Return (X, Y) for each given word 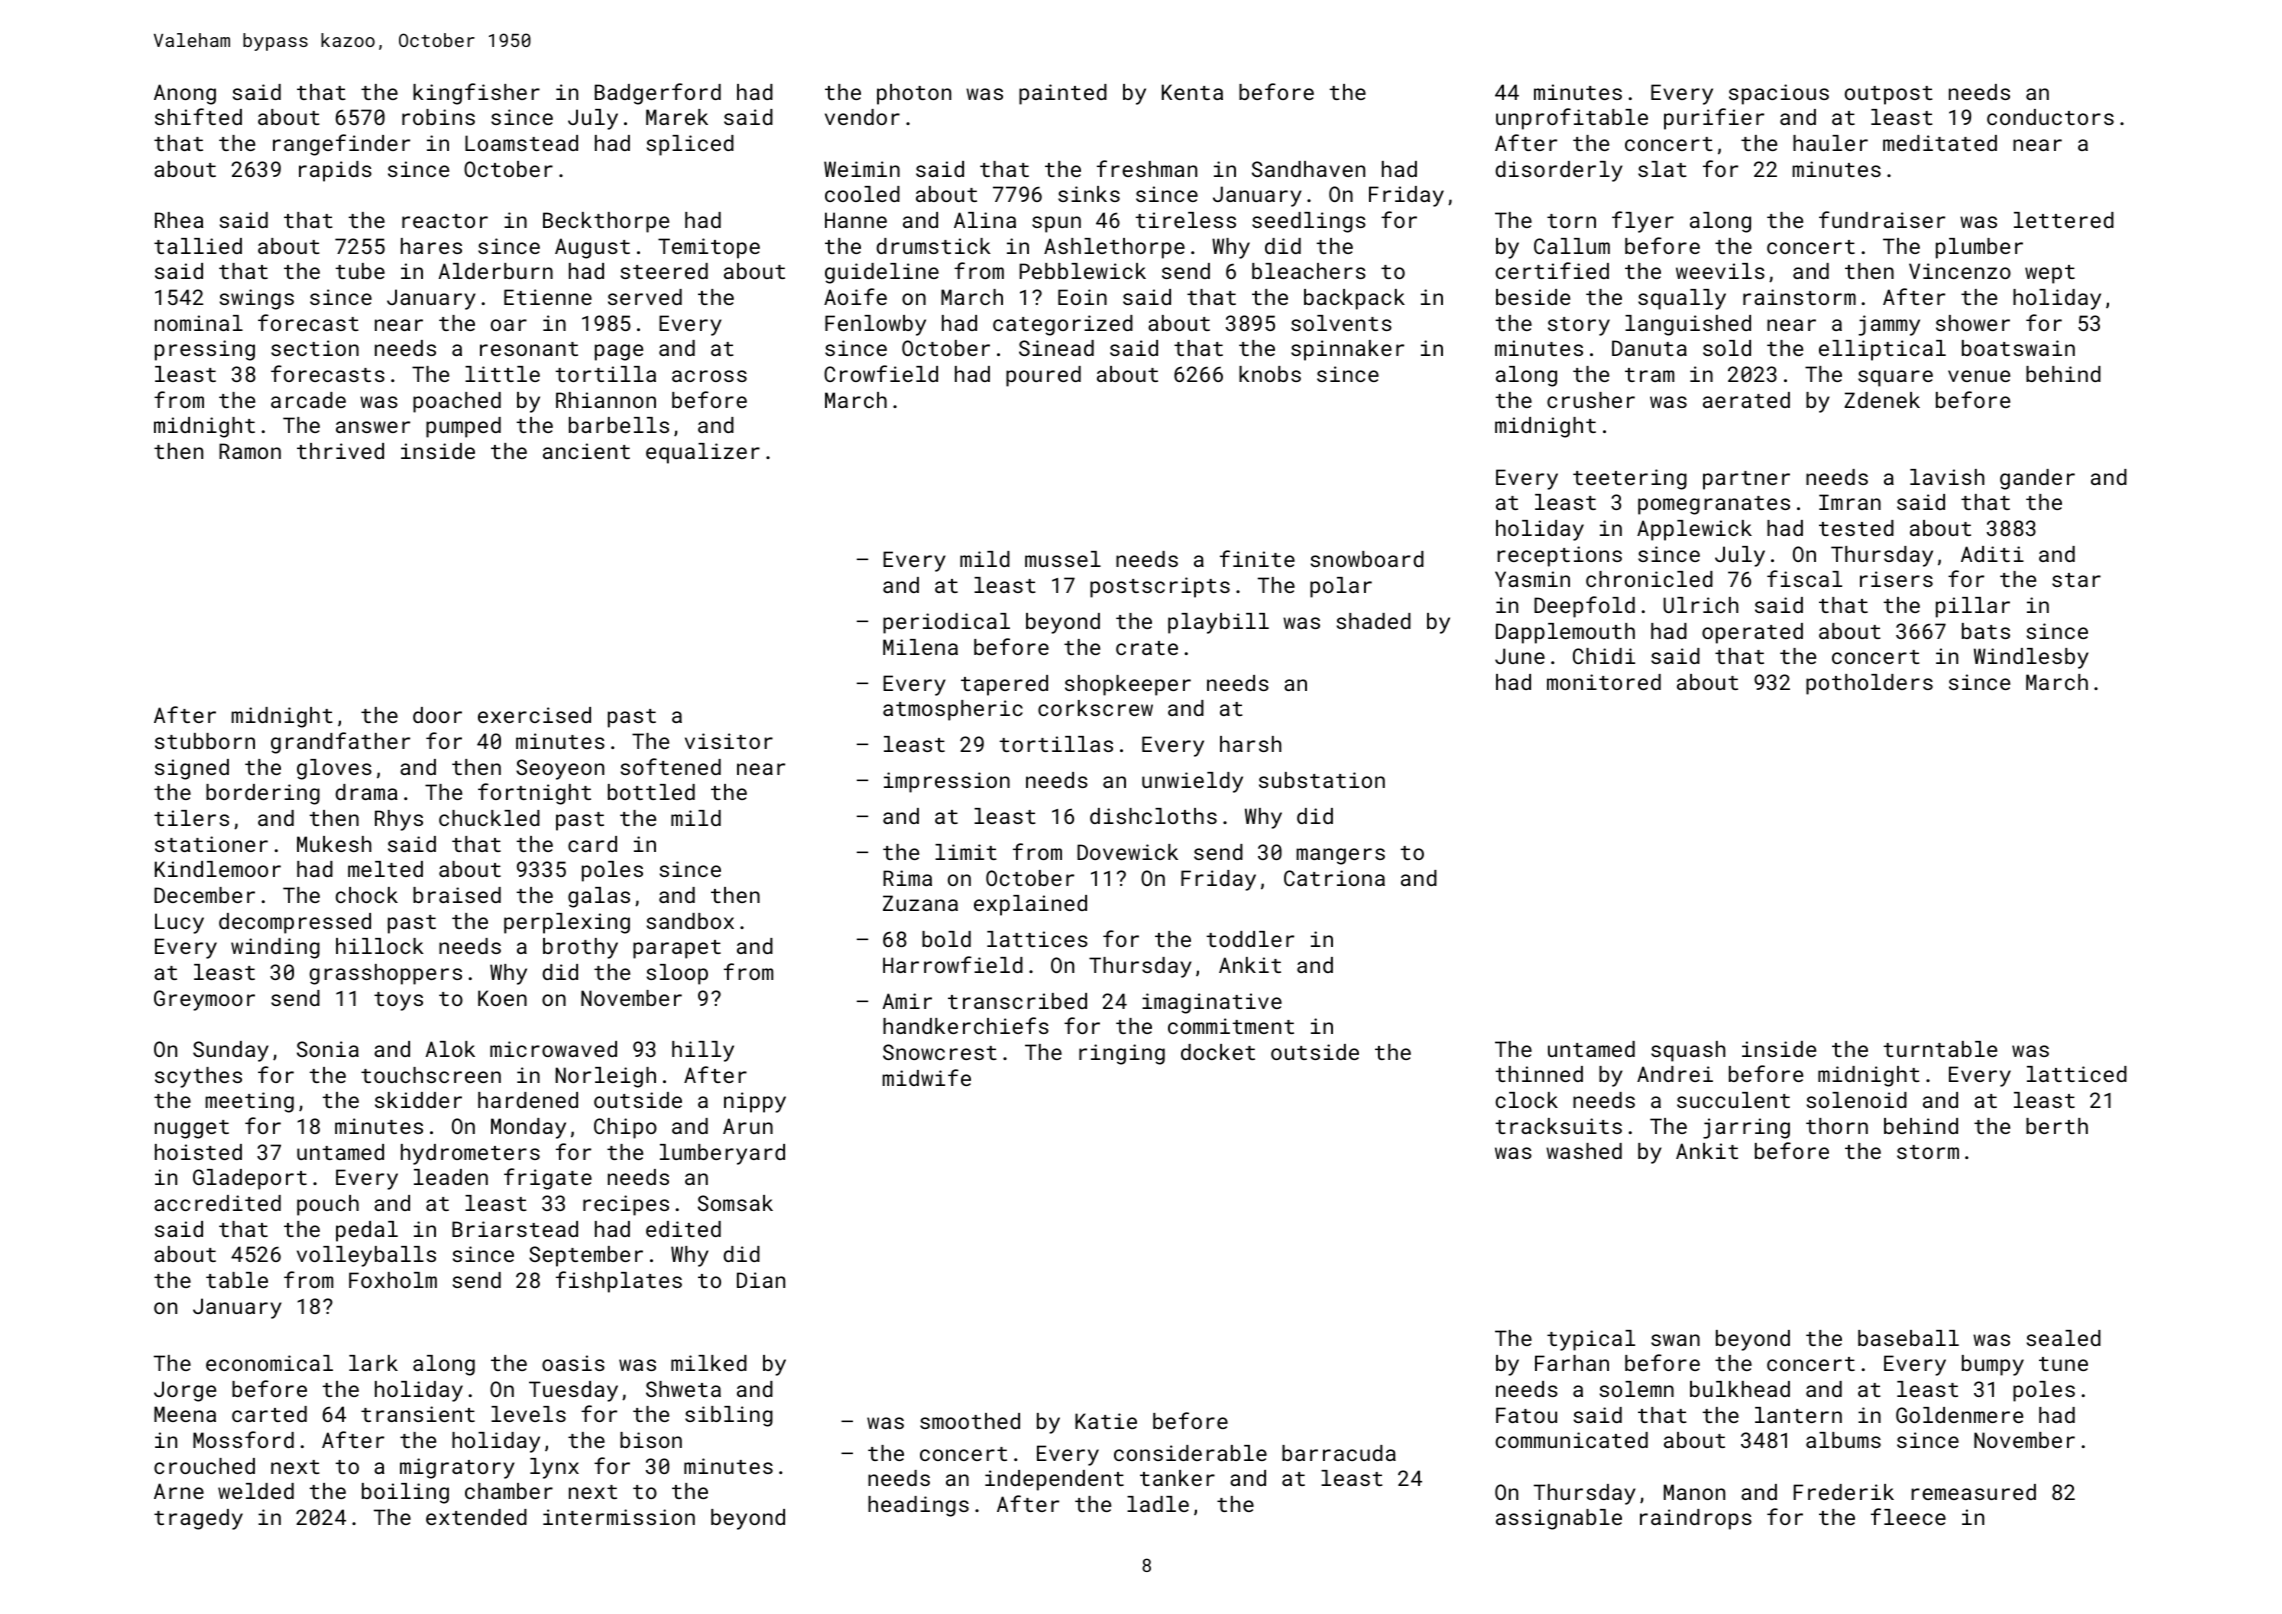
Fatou (1526, 1415)
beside (1533, 297)
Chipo (625, 1128)
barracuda (1339, 1453)
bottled (651, 792)
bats (1986, 631)
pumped (463, 427)
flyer (1643, 222)
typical (1591, 1340)
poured (1043, 376)
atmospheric (953, 710)
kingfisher (476, 94)
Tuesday (573, 1391)
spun (1056, 224)
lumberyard (722, 1154)
